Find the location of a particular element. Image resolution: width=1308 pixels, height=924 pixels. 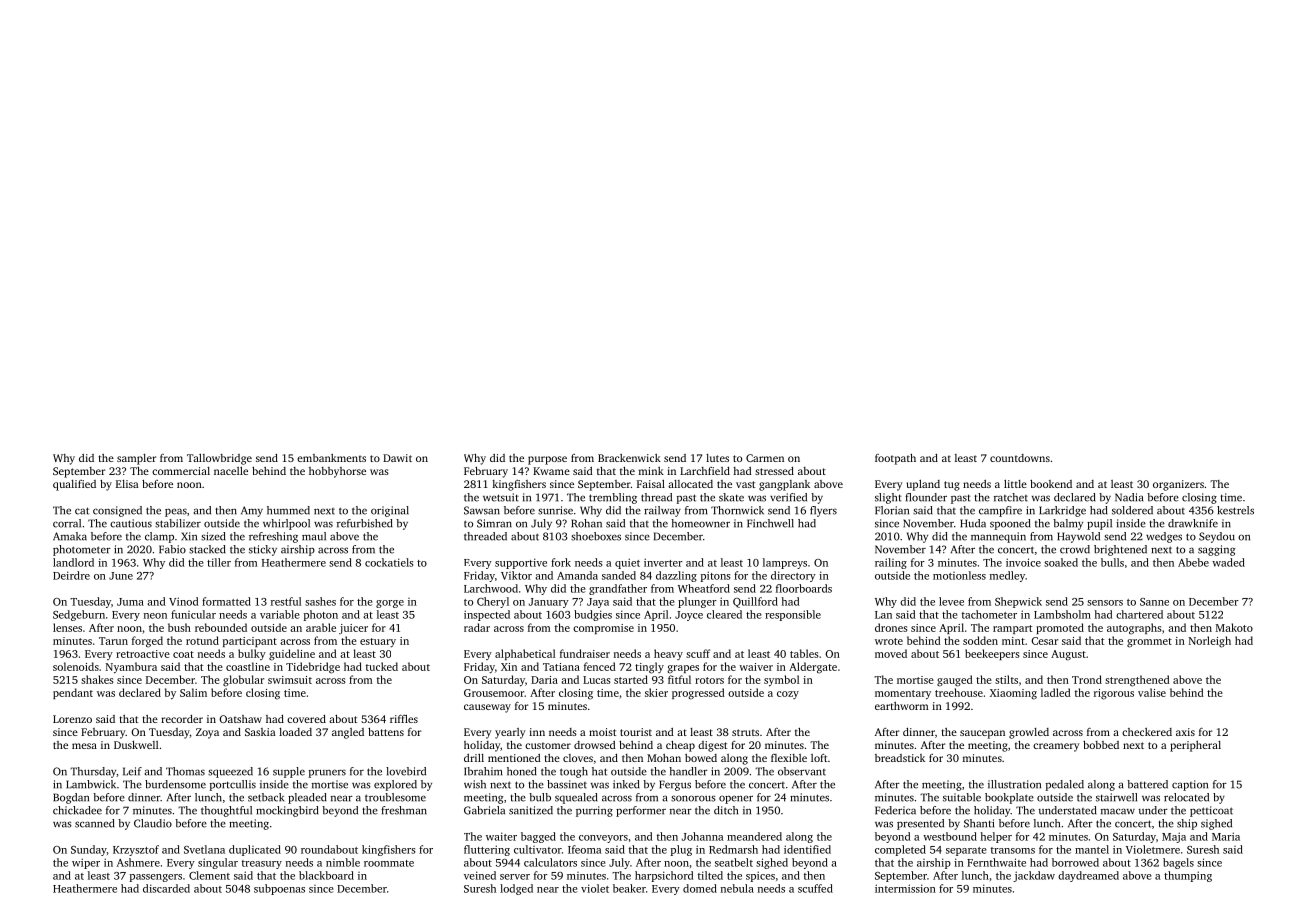

Brackenwick is located at coordinates (629, 458).
